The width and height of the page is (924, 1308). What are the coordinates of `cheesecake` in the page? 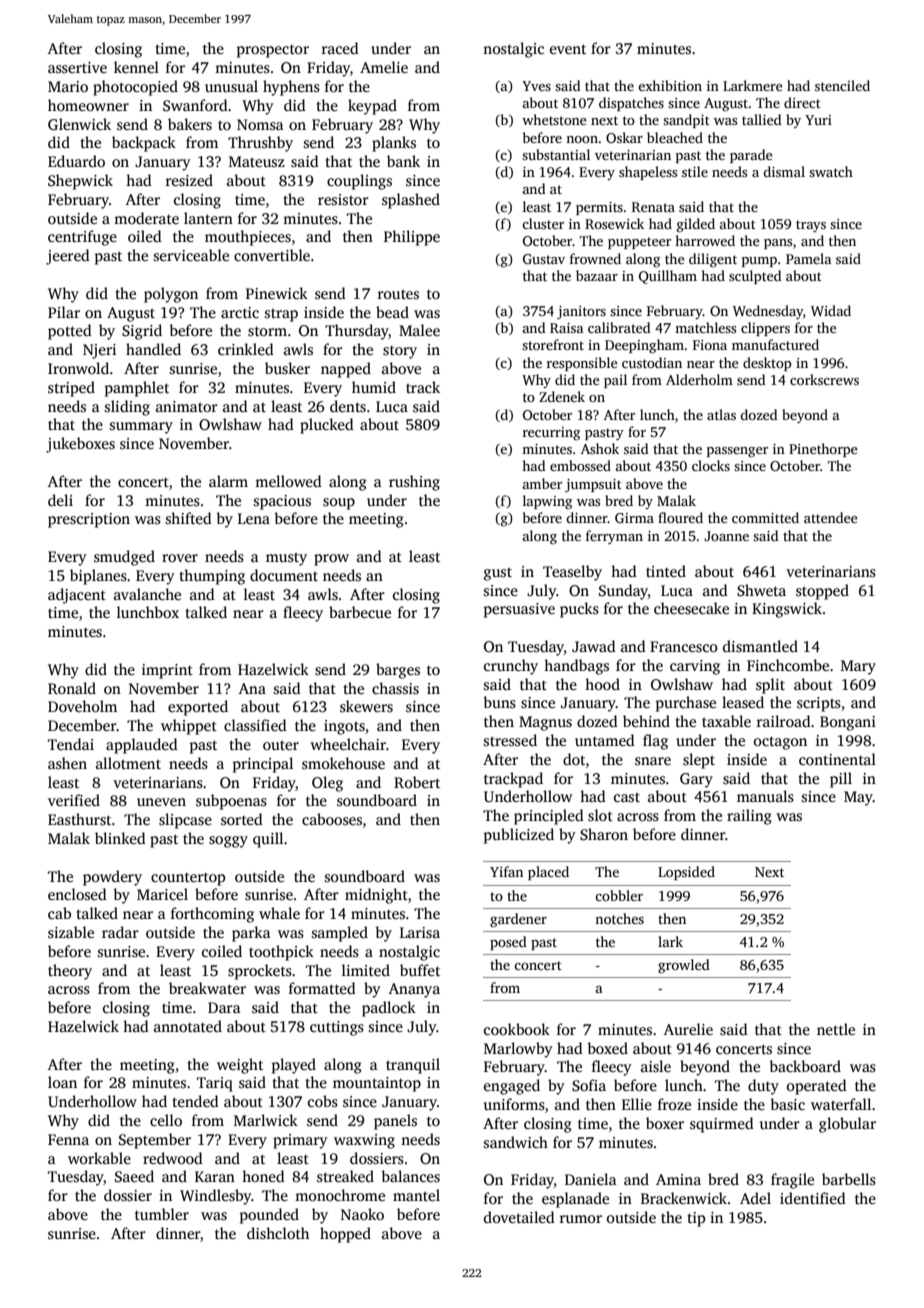 It's located at (691, 608).
